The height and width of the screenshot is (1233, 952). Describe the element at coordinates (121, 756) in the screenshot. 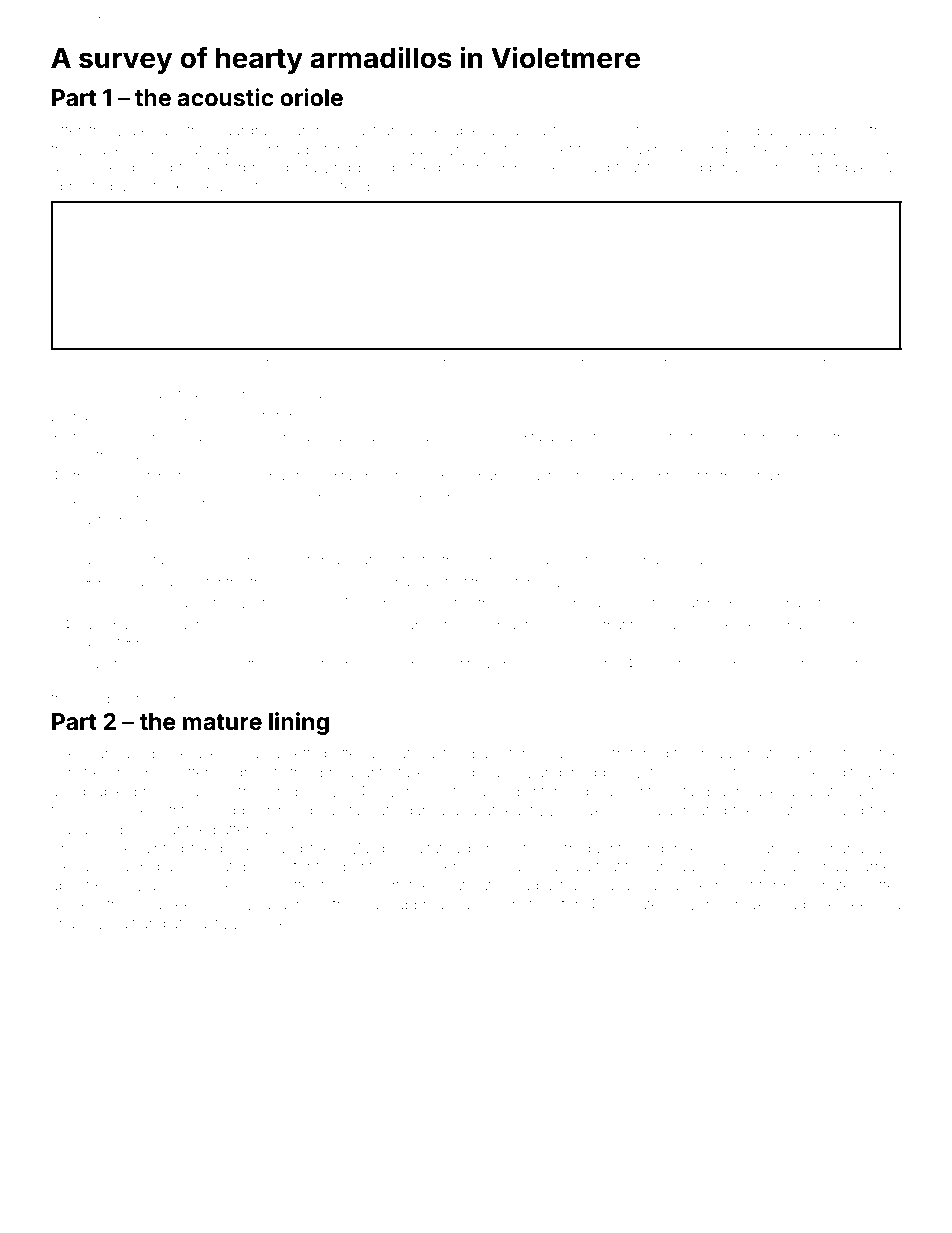

I see `uneasy` at that location.
